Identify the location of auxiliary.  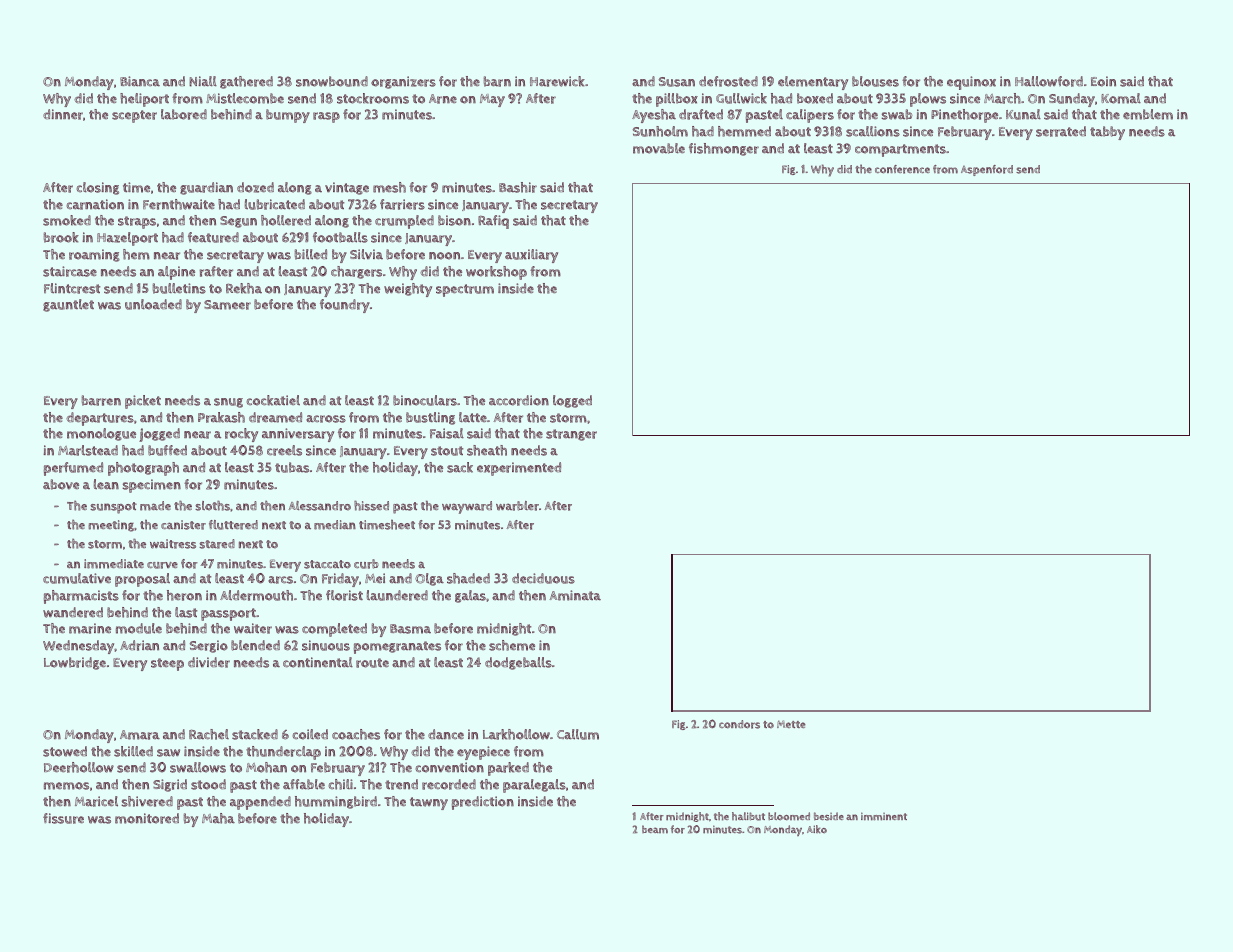
(531, 256).
